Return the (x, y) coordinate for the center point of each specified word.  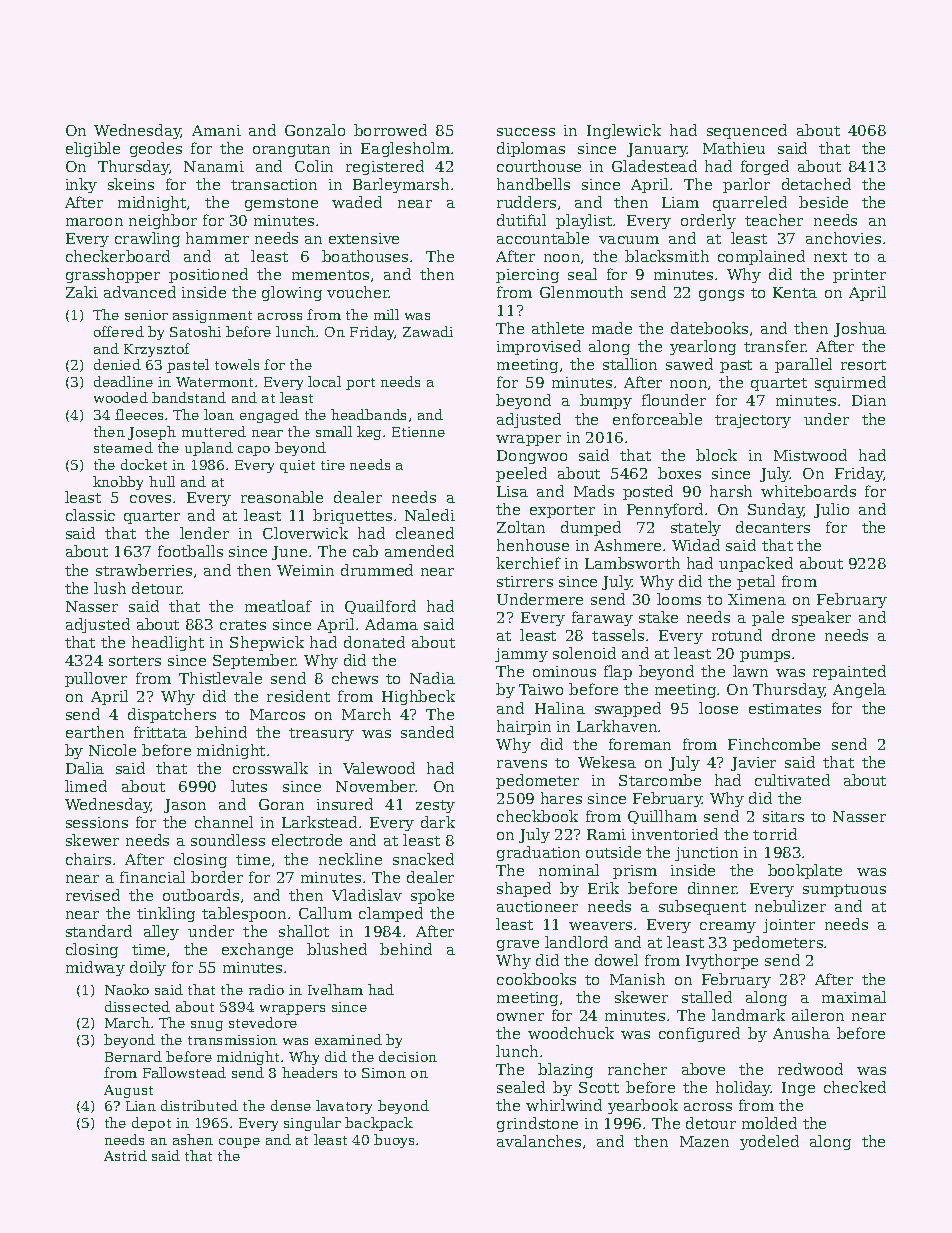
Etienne (418, 432)
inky (81, 185)
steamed (123, 447)
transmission (232, 1040)
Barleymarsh (401, 185)
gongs (721, 295)
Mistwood (810, 455)
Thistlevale (220, 678)
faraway (602, 618)
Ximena (757, 599)
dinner (712, 888)
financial (152, 877)
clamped (391, 914)
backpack (379, 1124)
